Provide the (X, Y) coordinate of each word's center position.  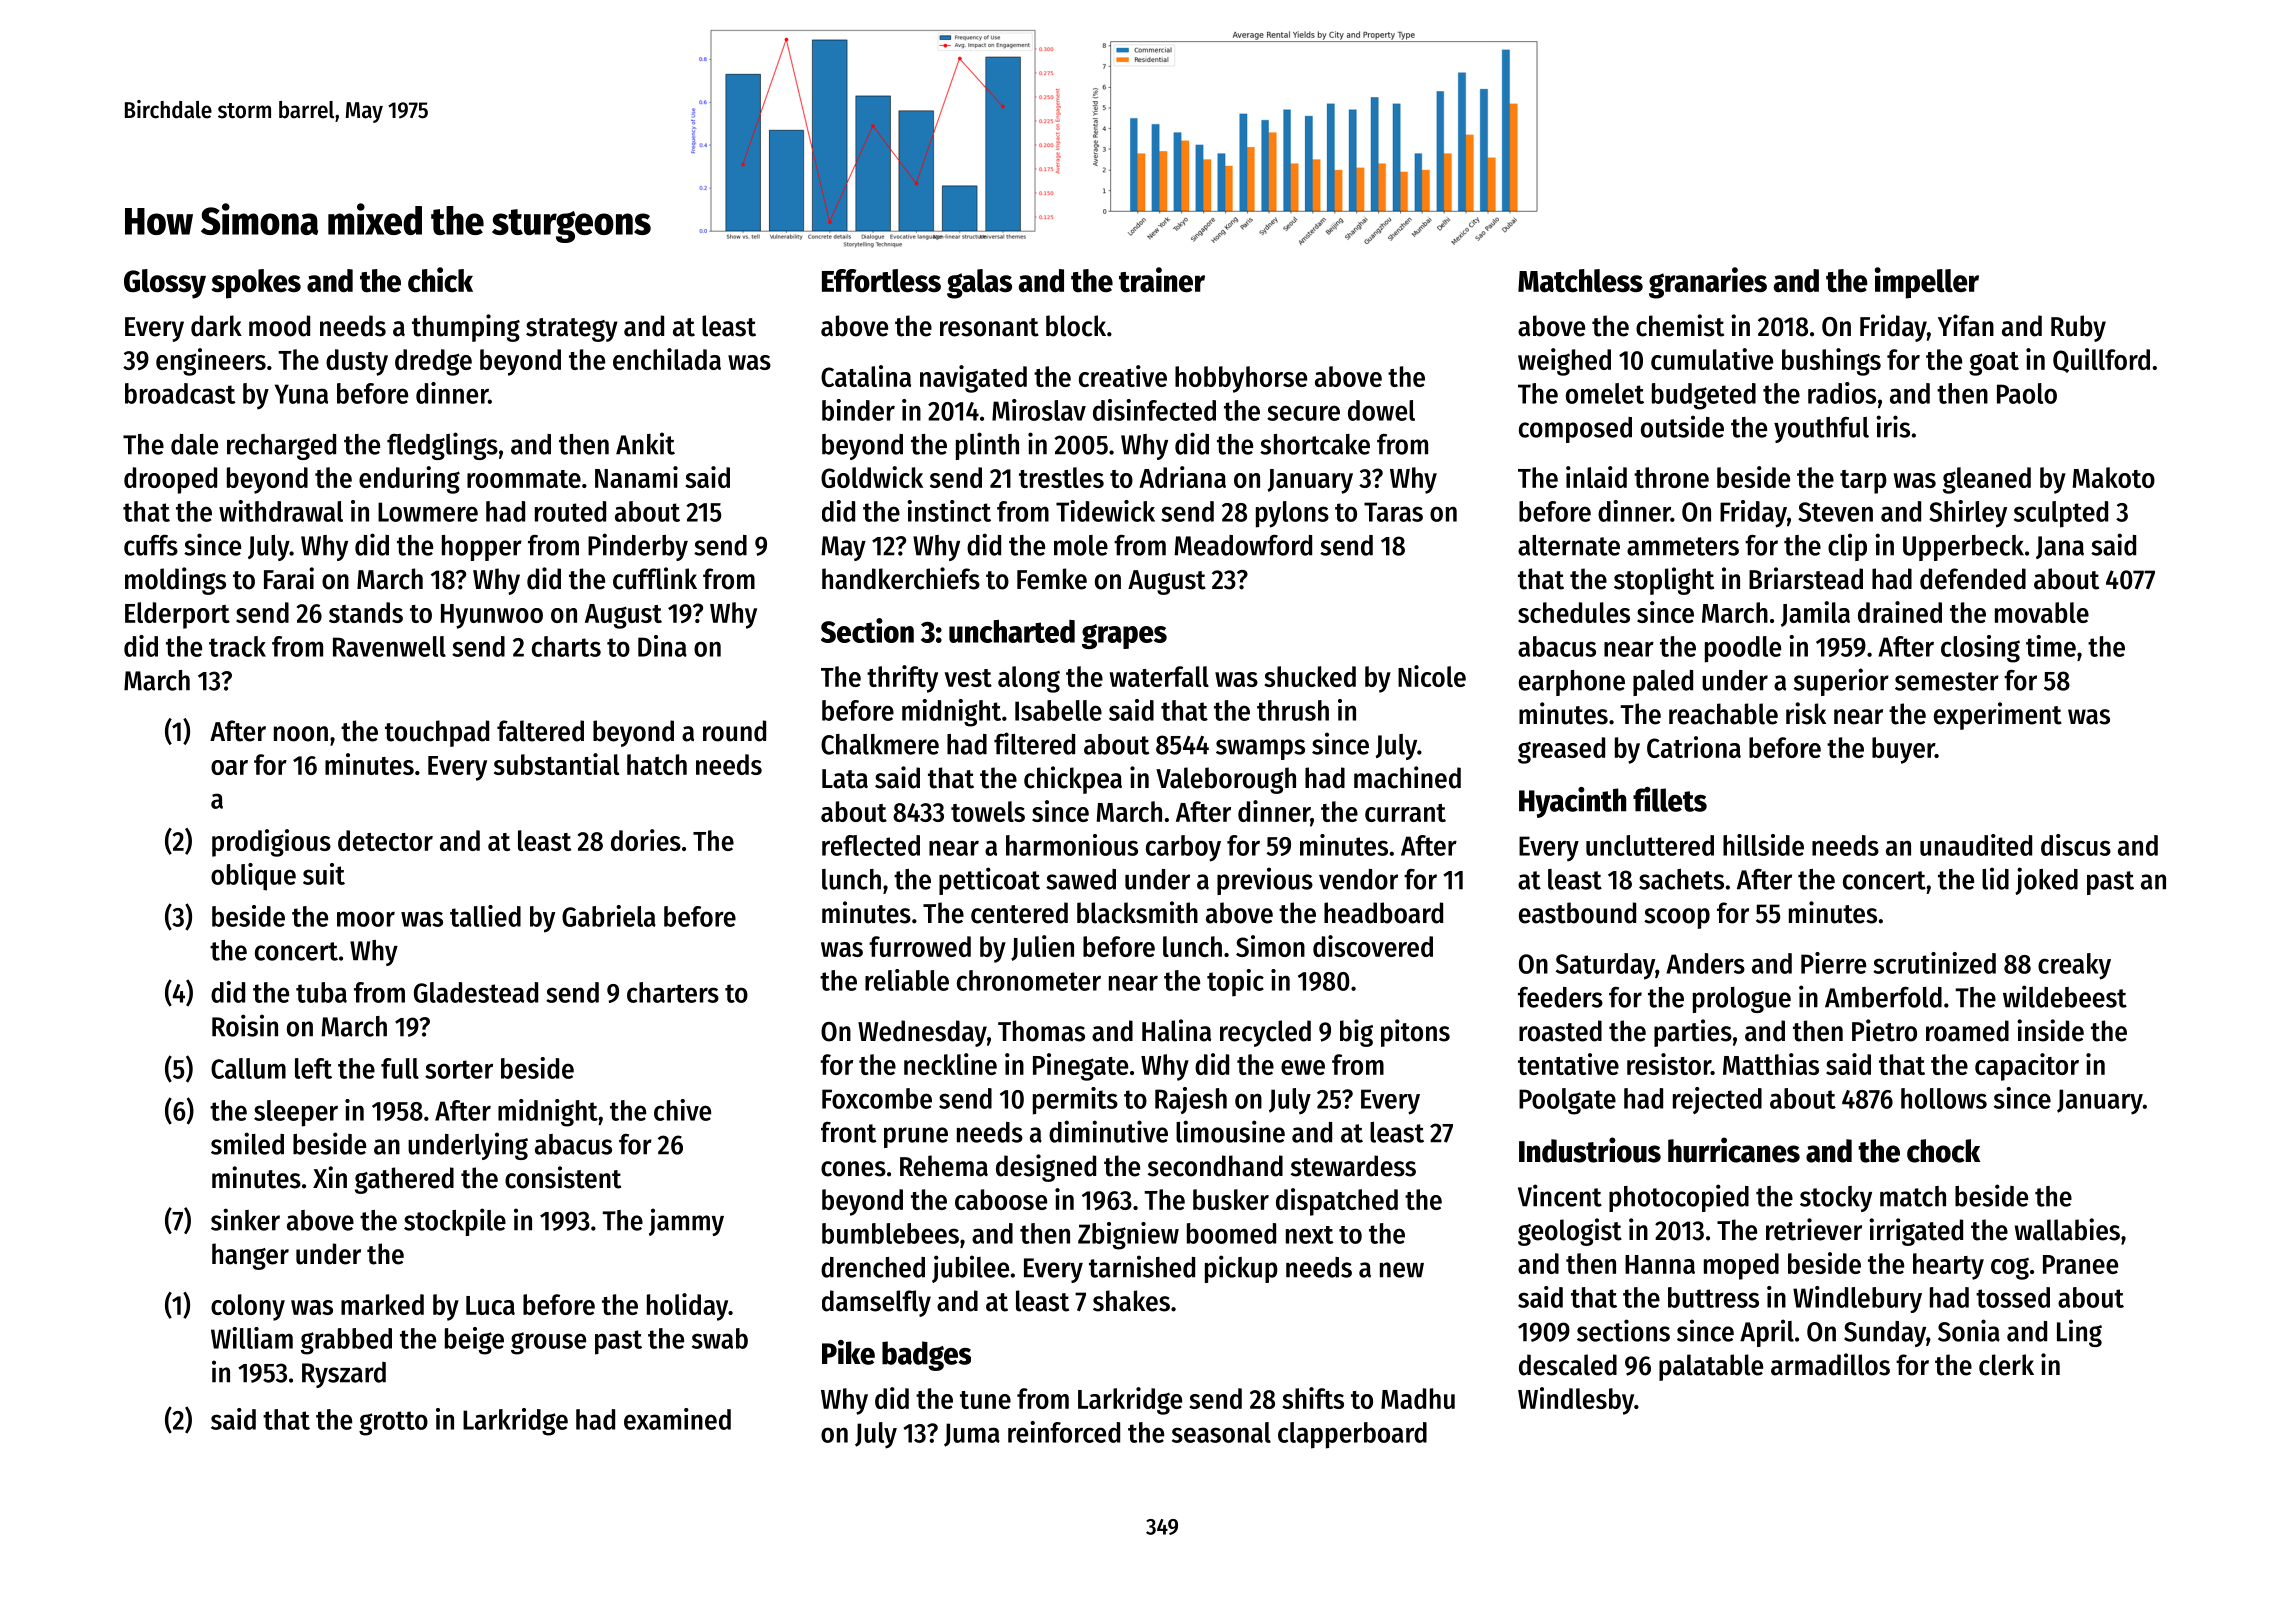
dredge (433, 362)
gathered (404, 1180)
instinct (949, 511)
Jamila (1815, 614)
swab (720, 1338)
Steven (1835, 512)
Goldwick (872, 477)
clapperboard (1352, 1435)
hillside (1763, 845)
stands (366, 612)
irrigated (1916, 1232)
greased (1561, 750)
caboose (1001, 1199)
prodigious (271, 843)
